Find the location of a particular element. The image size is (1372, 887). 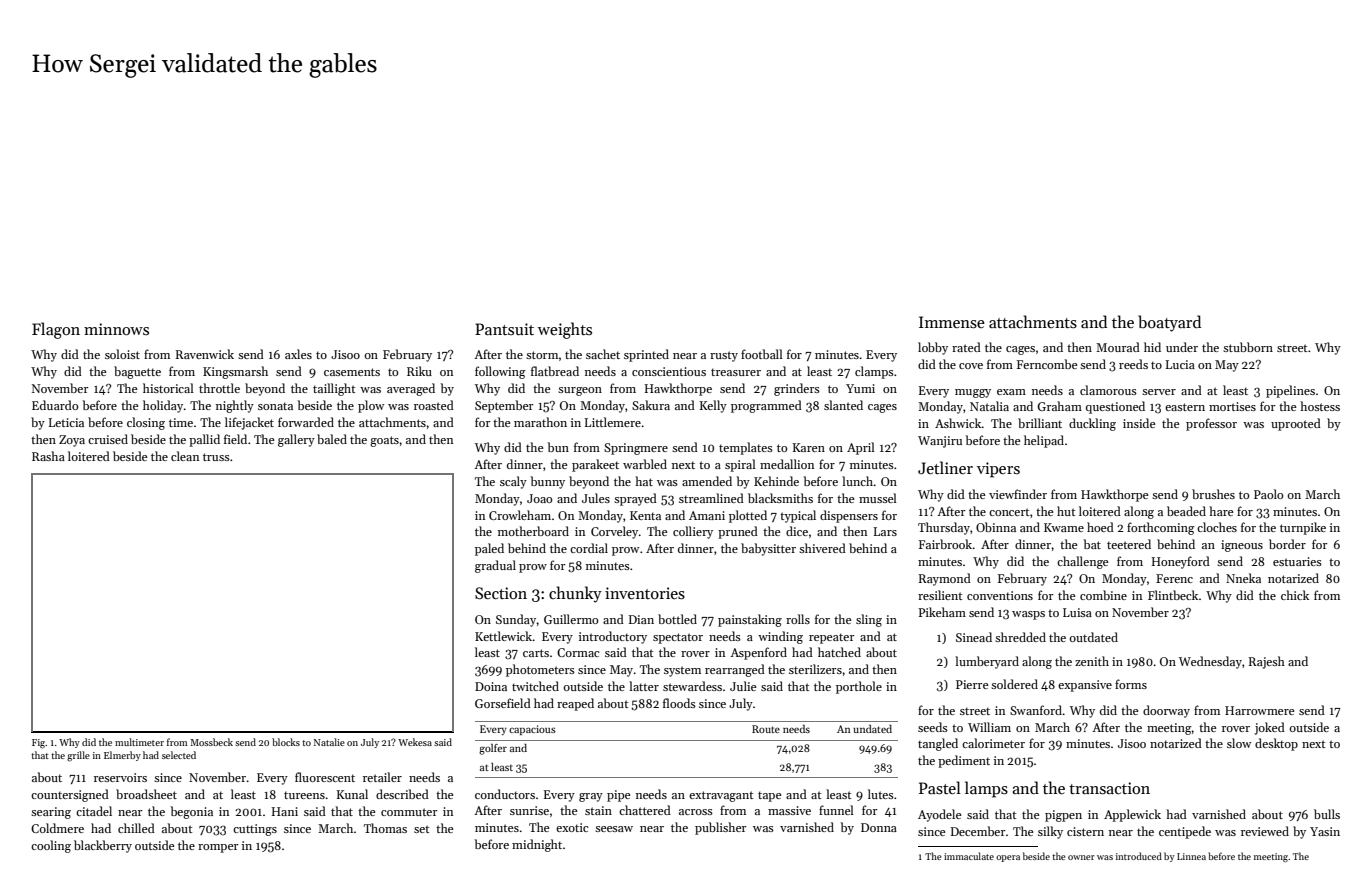

Immense is located at coordinates (952, 322).
